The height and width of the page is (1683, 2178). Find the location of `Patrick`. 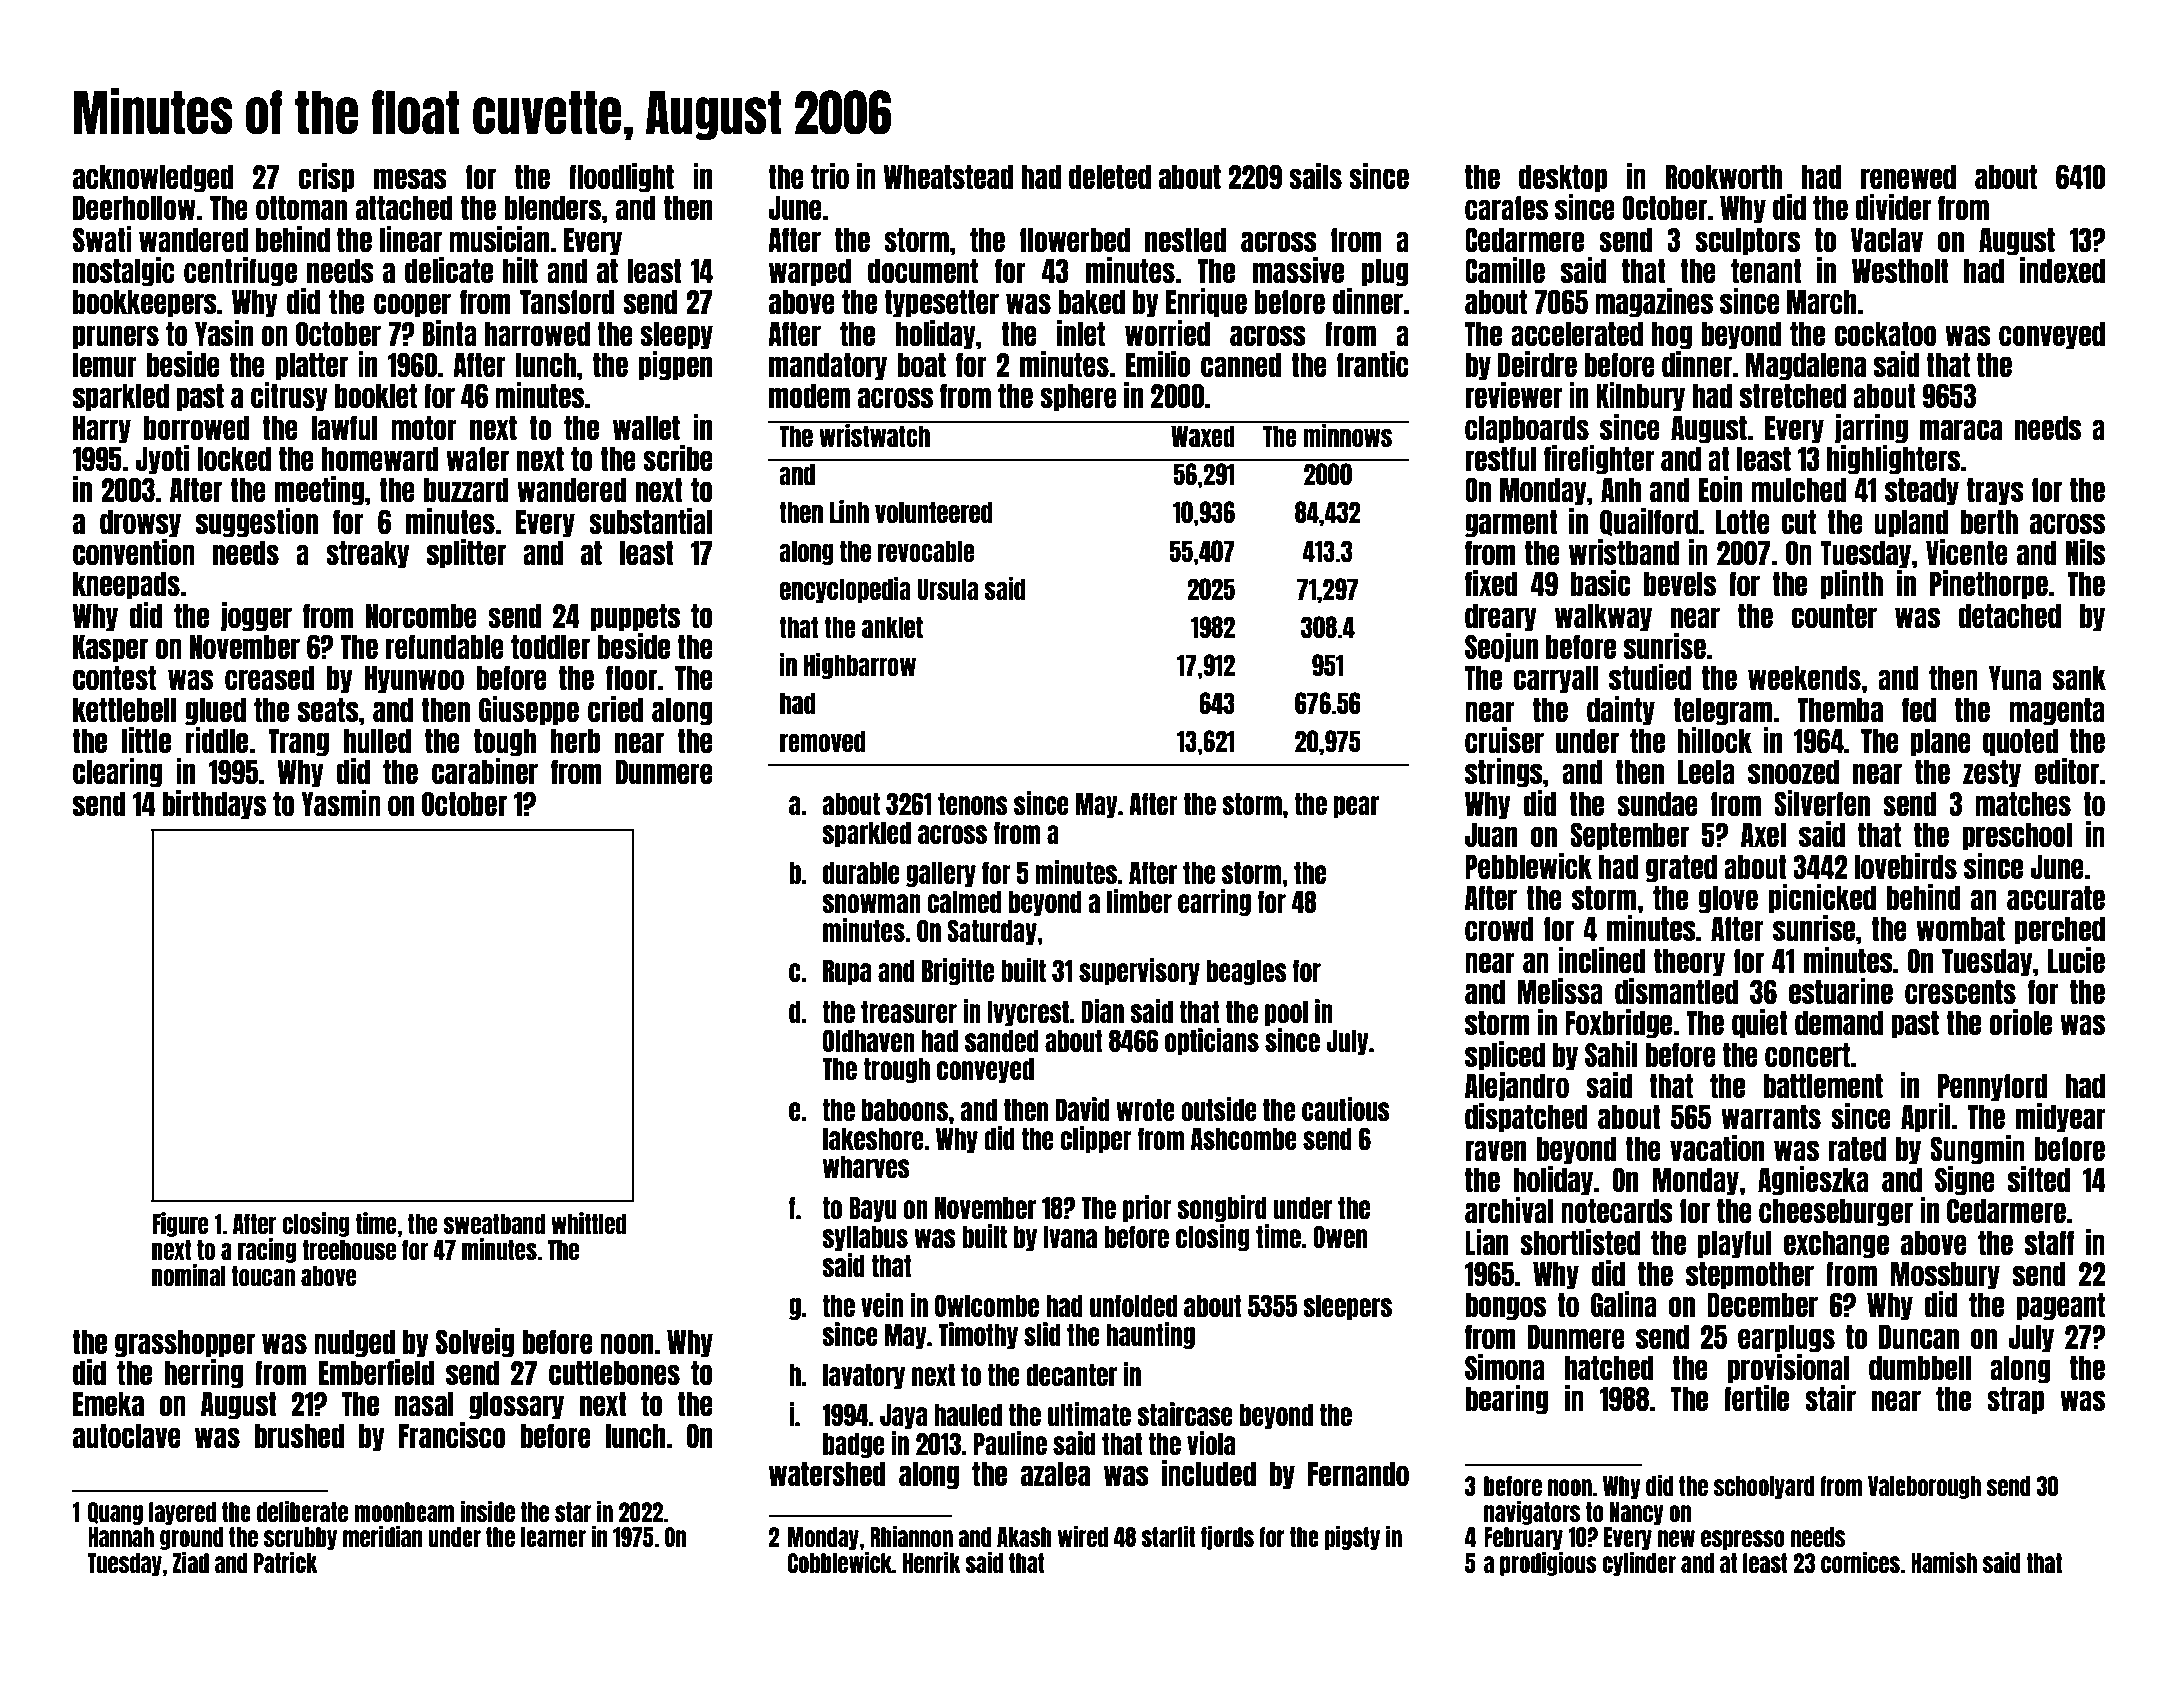

Patrick is located at coordinates (286, 1562).
